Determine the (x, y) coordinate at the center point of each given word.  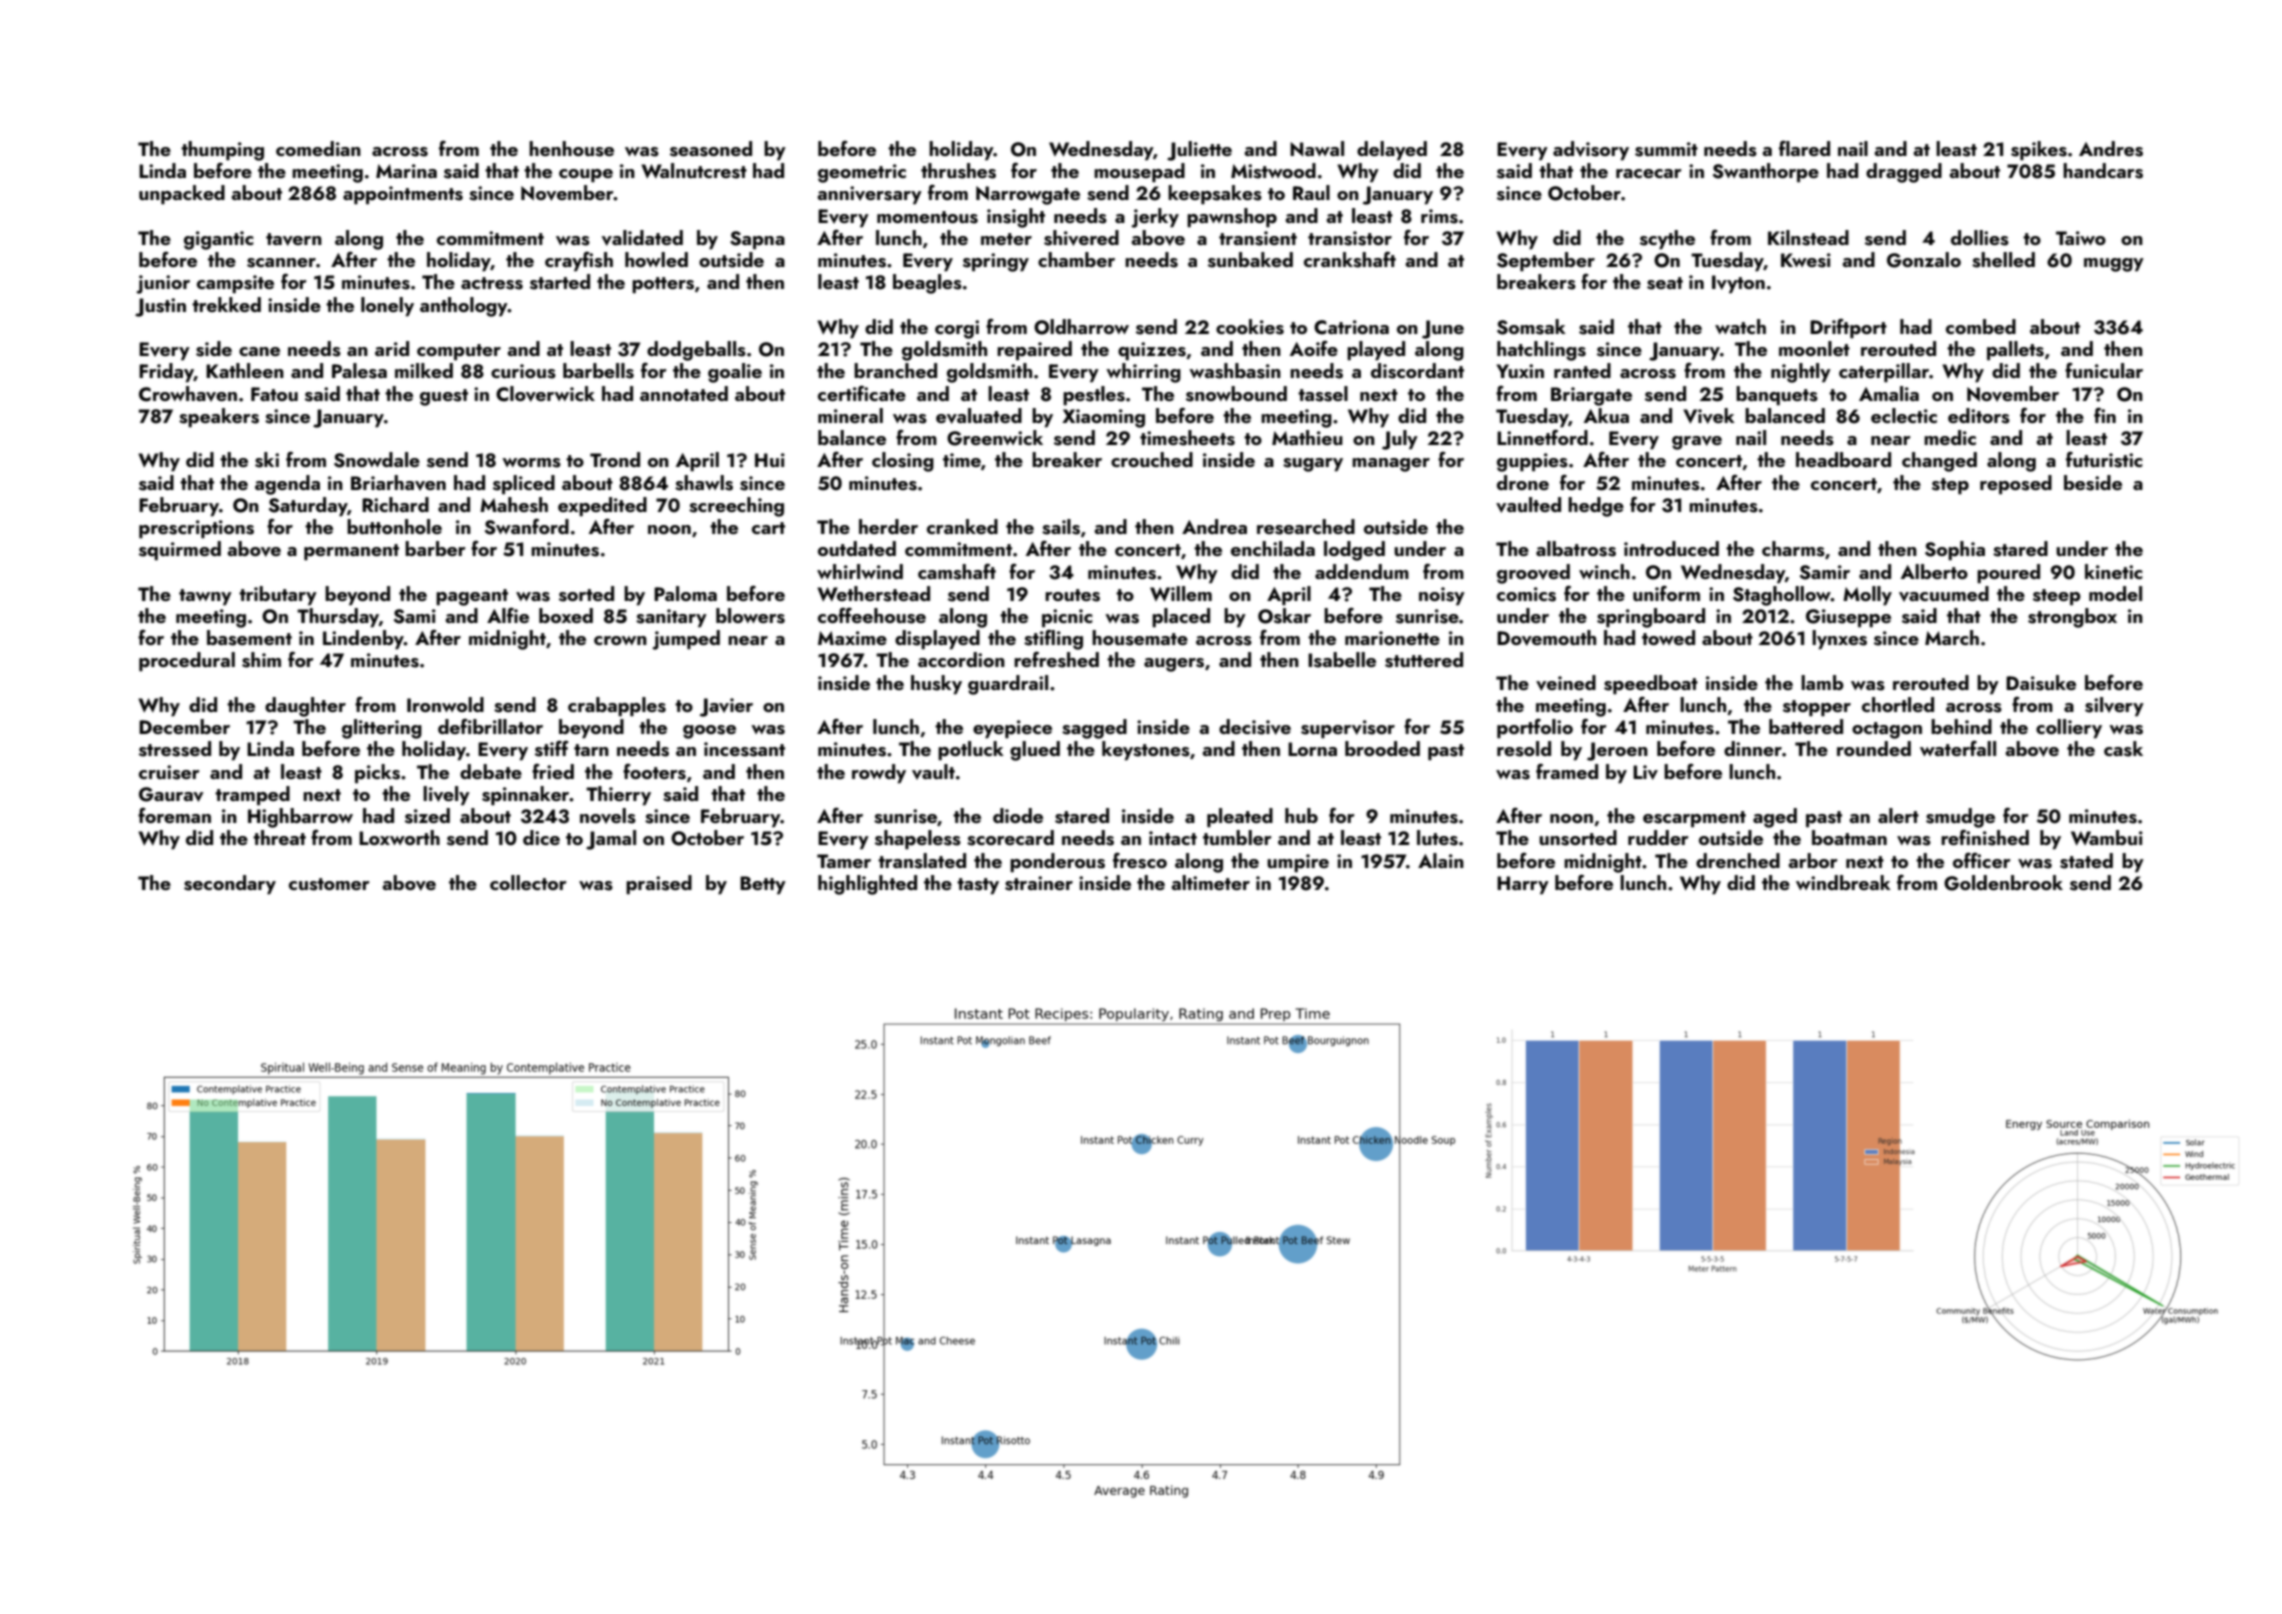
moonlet (1814, 348)
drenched (1738, 860)
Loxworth (399, 837)
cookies (1250, 327)
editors (1979, 416)
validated (642, 238)
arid (392, 348)
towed (1668, 637)
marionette (1392, 638)
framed (1567, 771)
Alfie (508, 615)
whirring (1143, 373)
